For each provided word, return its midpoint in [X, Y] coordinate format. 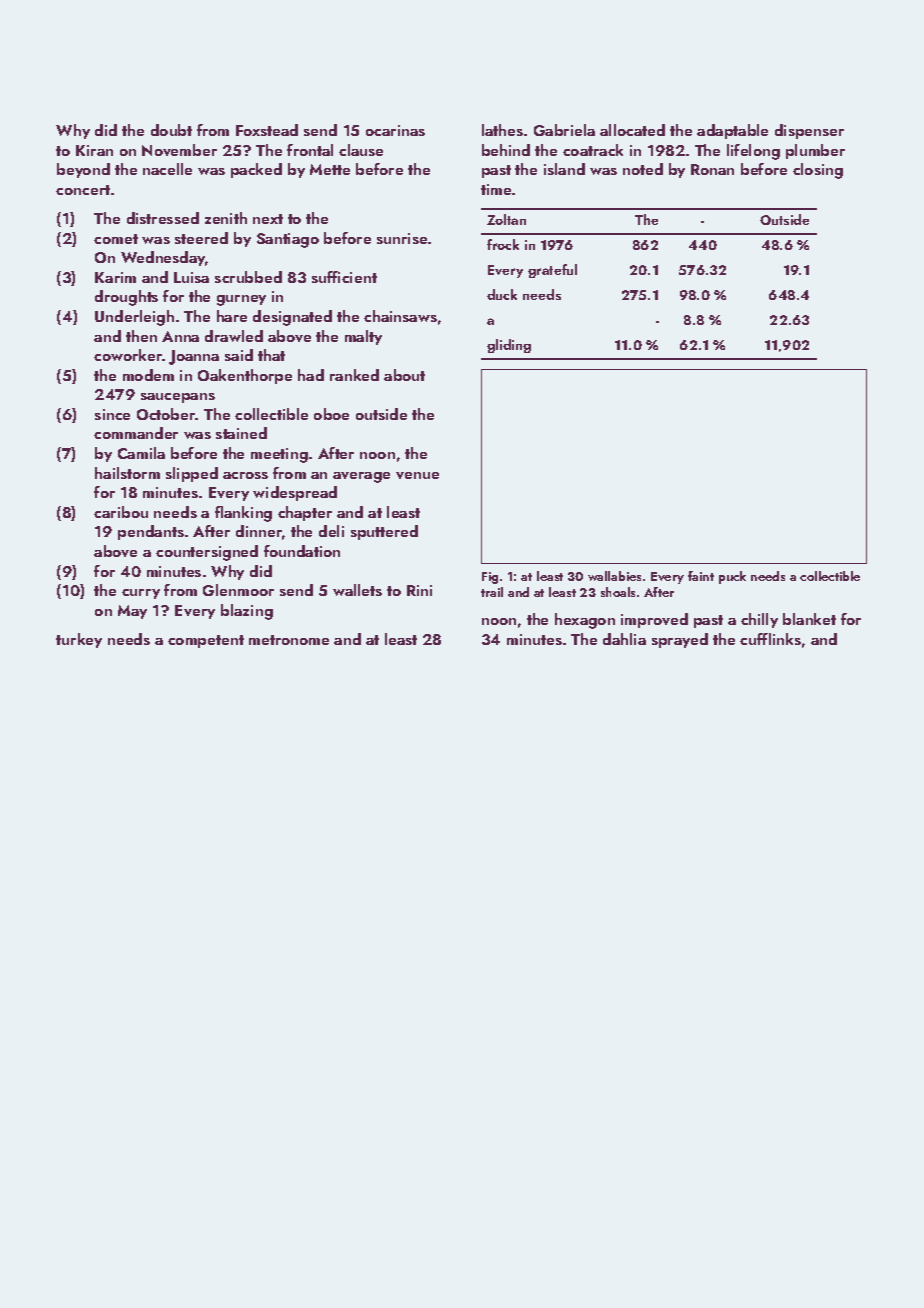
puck [732, 577]
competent [206, 641]
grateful [552, 271]
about [404, 375]
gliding [509, 346]
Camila [141, 453]
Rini [419, 590]
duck [502, 294]
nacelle [167, 169]
